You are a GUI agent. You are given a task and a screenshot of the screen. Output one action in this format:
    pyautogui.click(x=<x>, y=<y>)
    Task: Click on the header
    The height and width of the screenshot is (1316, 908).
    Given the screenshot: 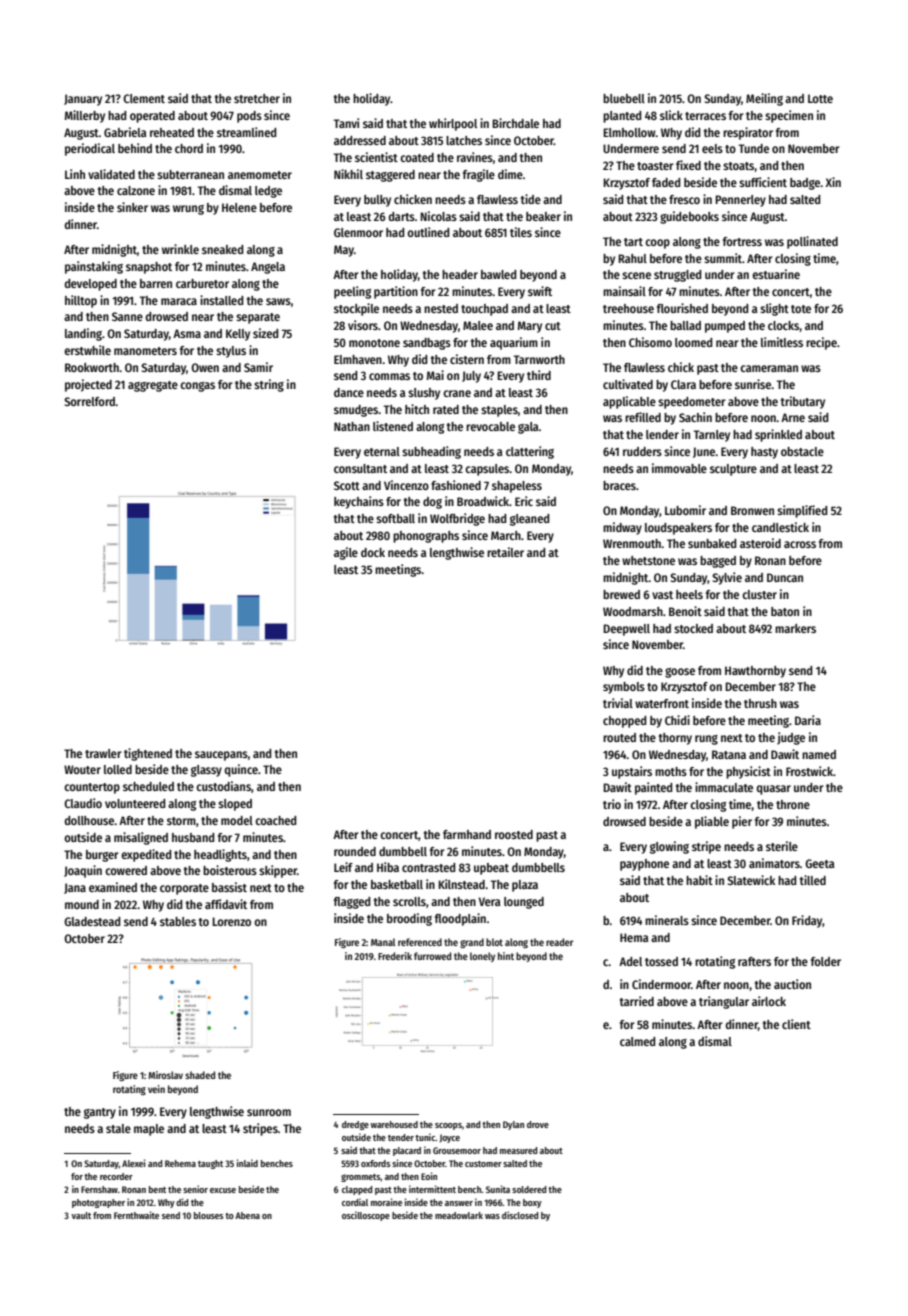 What is the action you would take?
    pyautogui.click(x=460, y=274)
